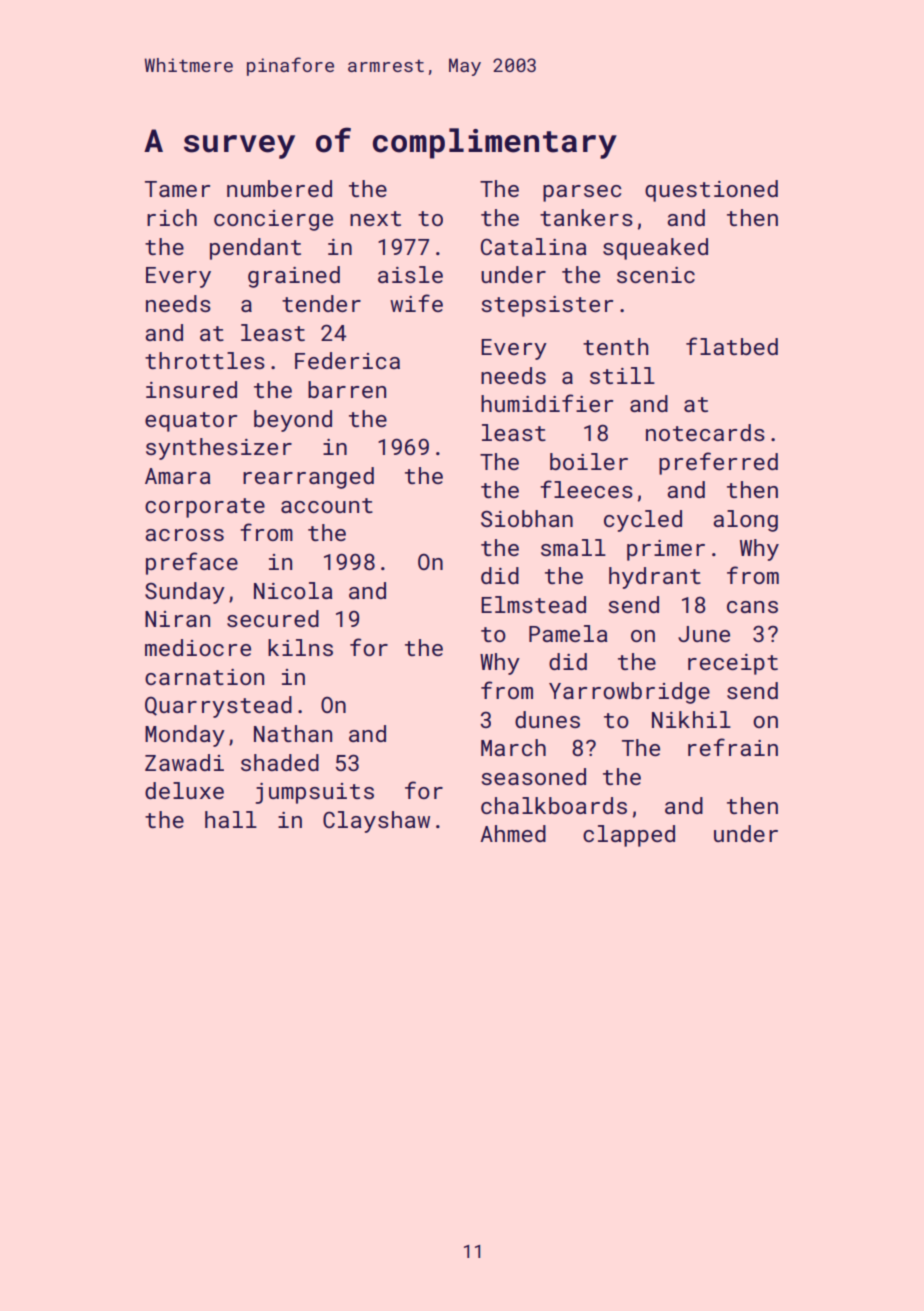 This screenshot has height=1311, width=924. I want to click on next, so click(375, 218).
